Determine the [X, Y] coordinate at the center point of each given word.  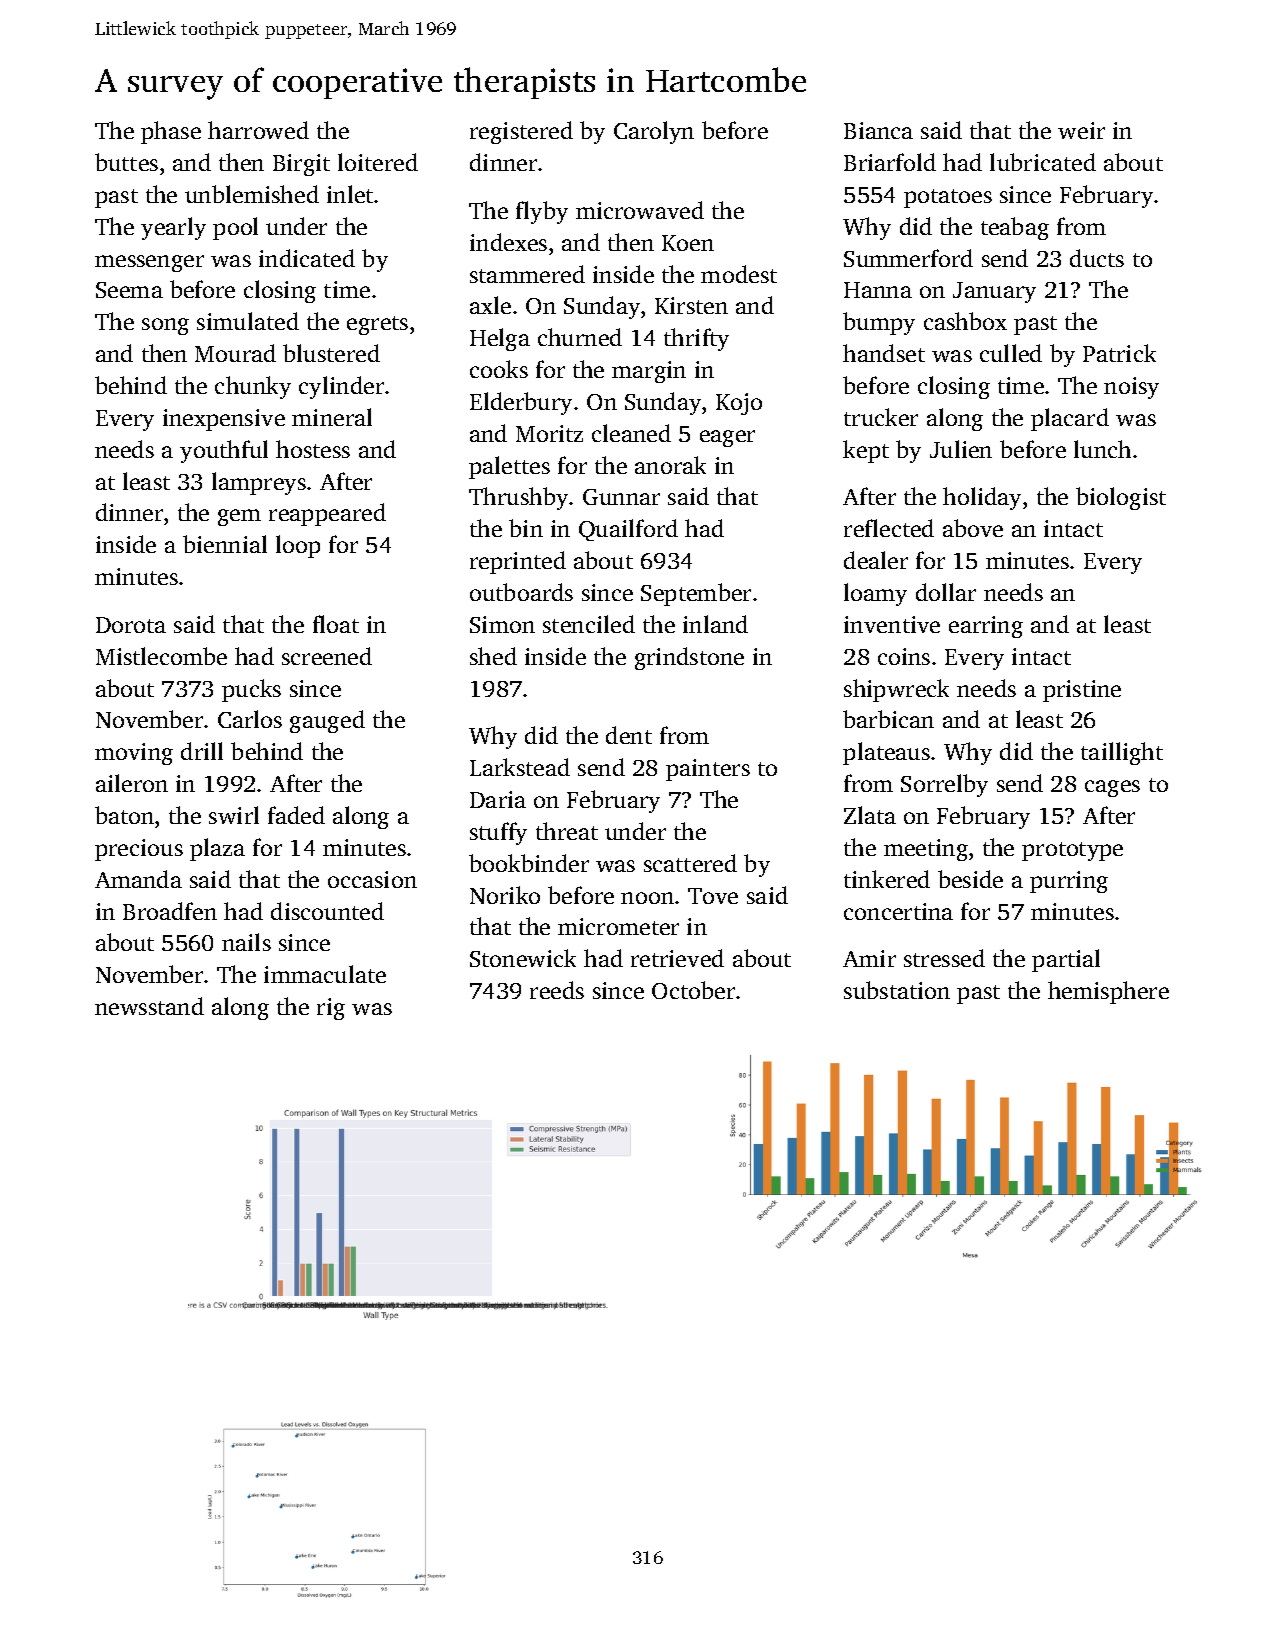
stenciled [589, 624]
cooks [499, 369]
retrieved [677, 958]
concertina [898, 911]
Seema [129, 290]
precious [139, 850]
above [973, 528]
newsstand [149, 1006]
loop [298, 546]
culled [1011, 353]
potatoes [948, 198]
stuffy [498, 833]
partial [1066, 960]
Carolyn [654, 132]
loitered [378, 162]
